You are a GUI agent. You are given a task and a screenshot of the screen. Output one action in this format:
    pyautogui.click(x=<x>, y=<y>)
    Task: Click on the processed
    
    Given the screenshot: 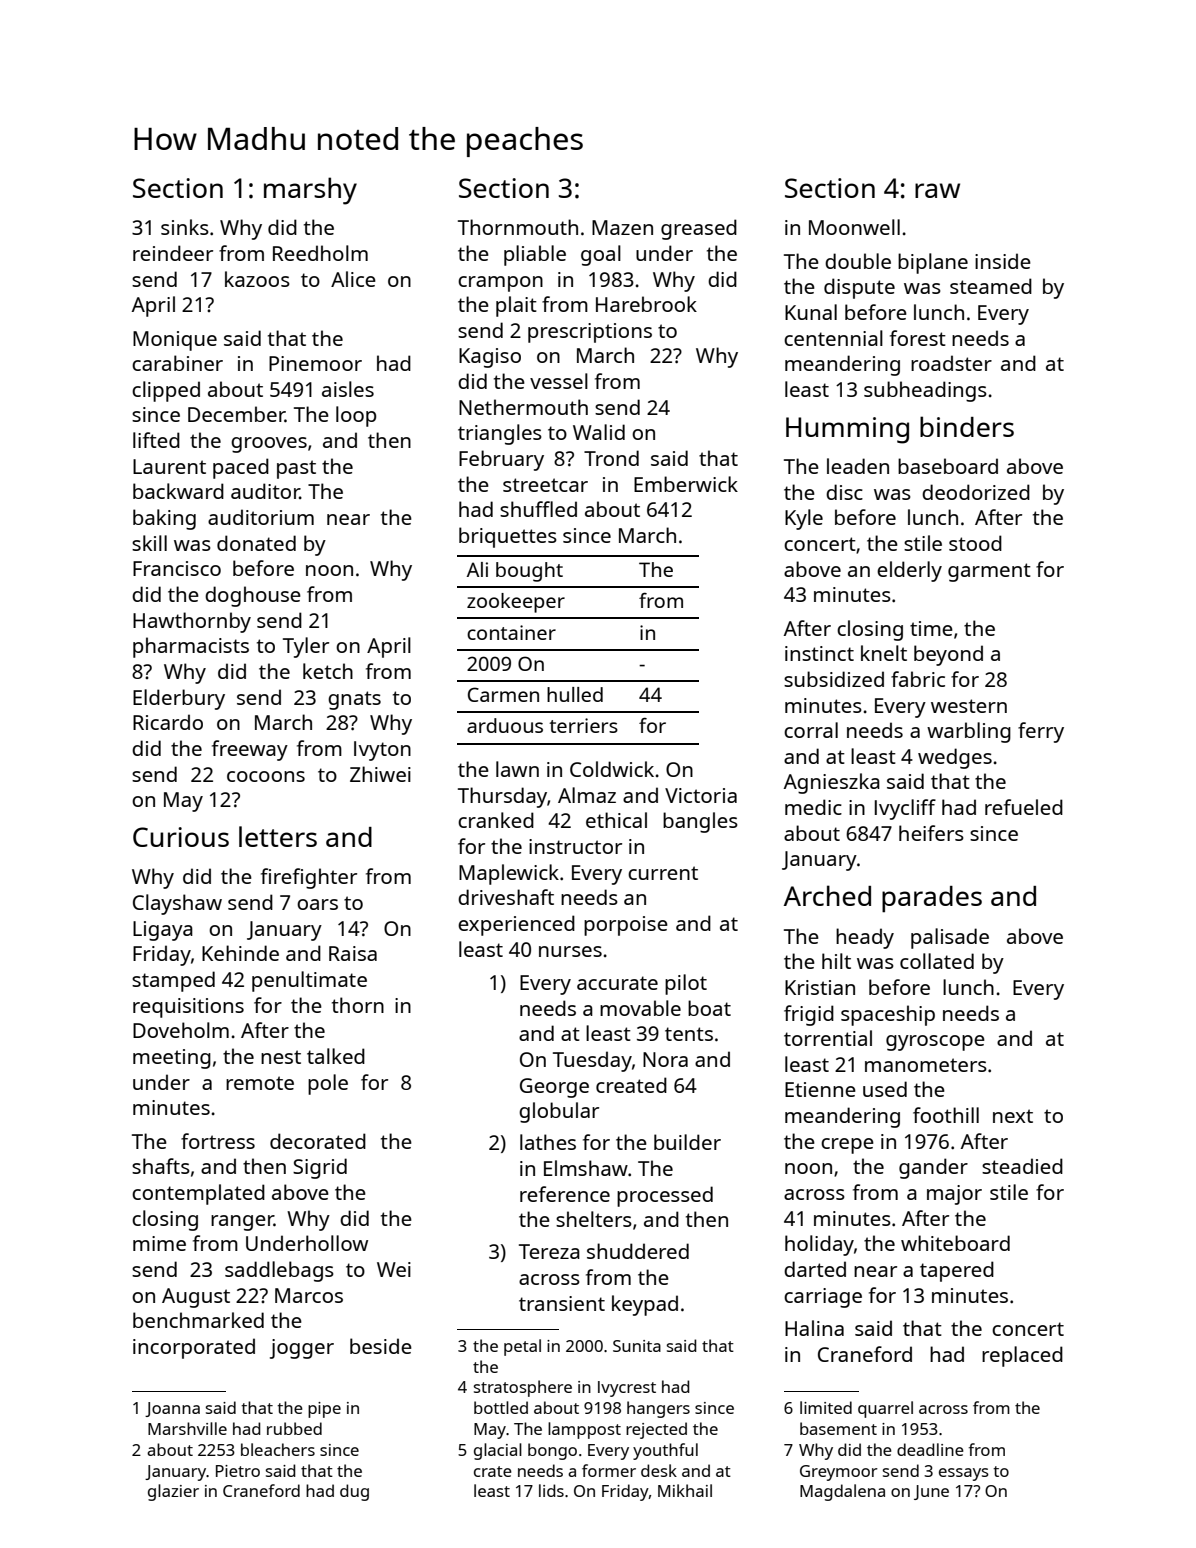 What is the action you would take?
    pyautogui.click(x=665, y=1196)
